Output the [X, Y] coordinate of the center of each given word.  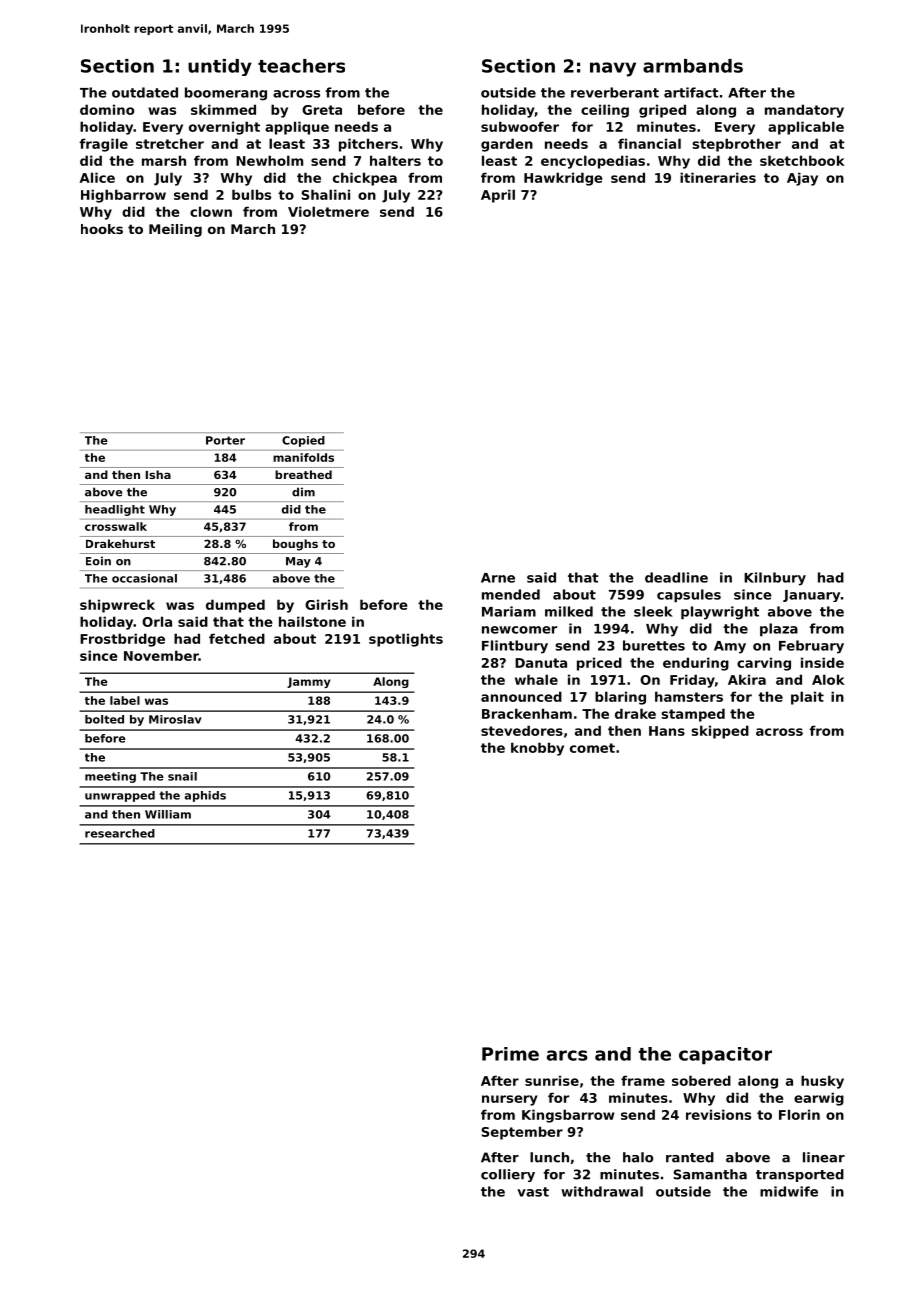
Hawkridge [563, 179]
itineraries [718, 177]
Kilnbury [775, 579]
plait [807, 698]
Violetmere [328, 211]
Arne [498, 578]
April [498, 196]
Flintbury [515, 647]
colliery [508, 1175]
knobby [537, 749]
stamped [693, 715]
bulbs [251, 194]
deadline [676, 577]
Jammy [309, 682]
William [168, 814]
